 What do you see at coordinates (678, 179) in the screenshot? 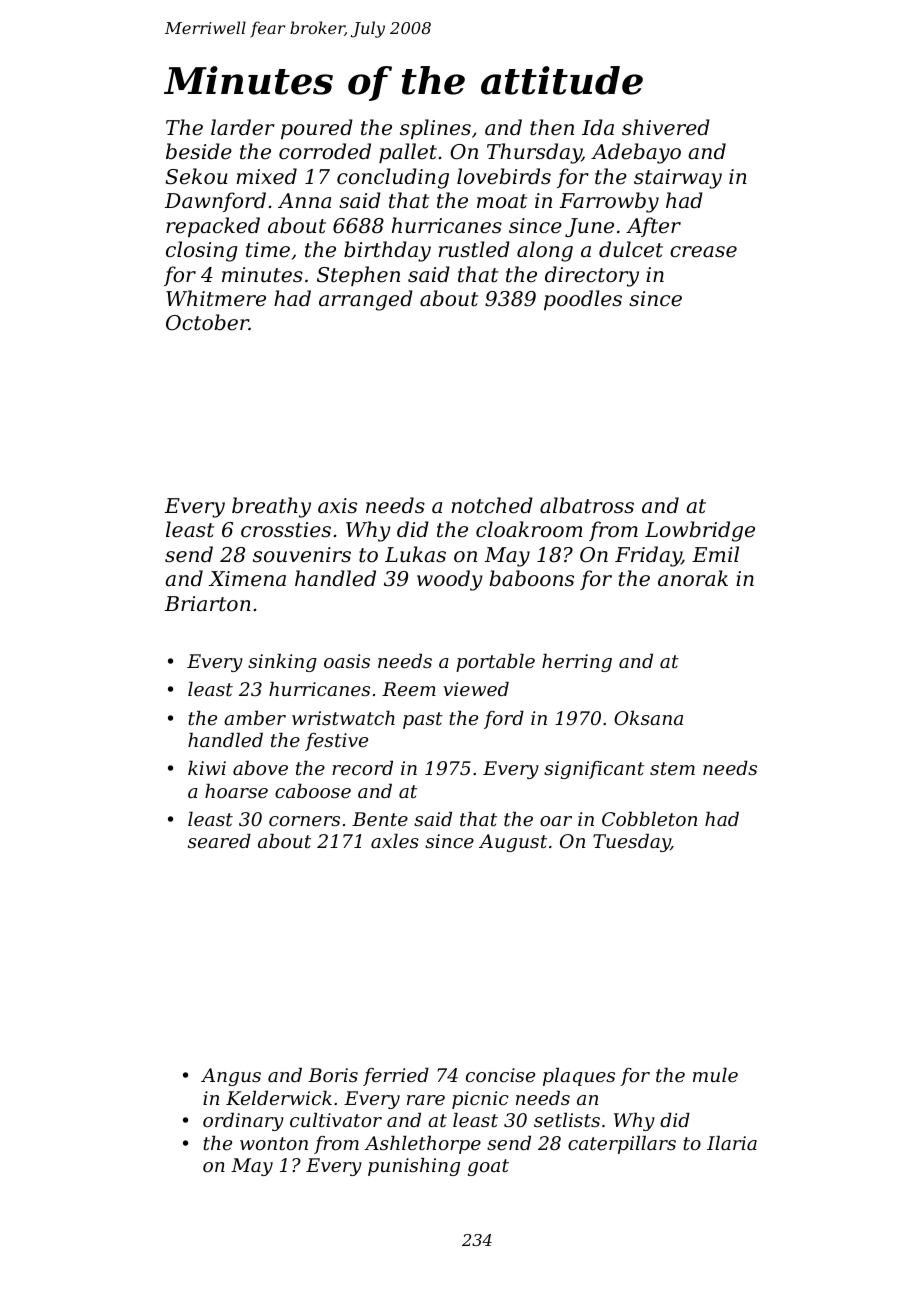
I see `stairway` at bounding box center [678, 179].
